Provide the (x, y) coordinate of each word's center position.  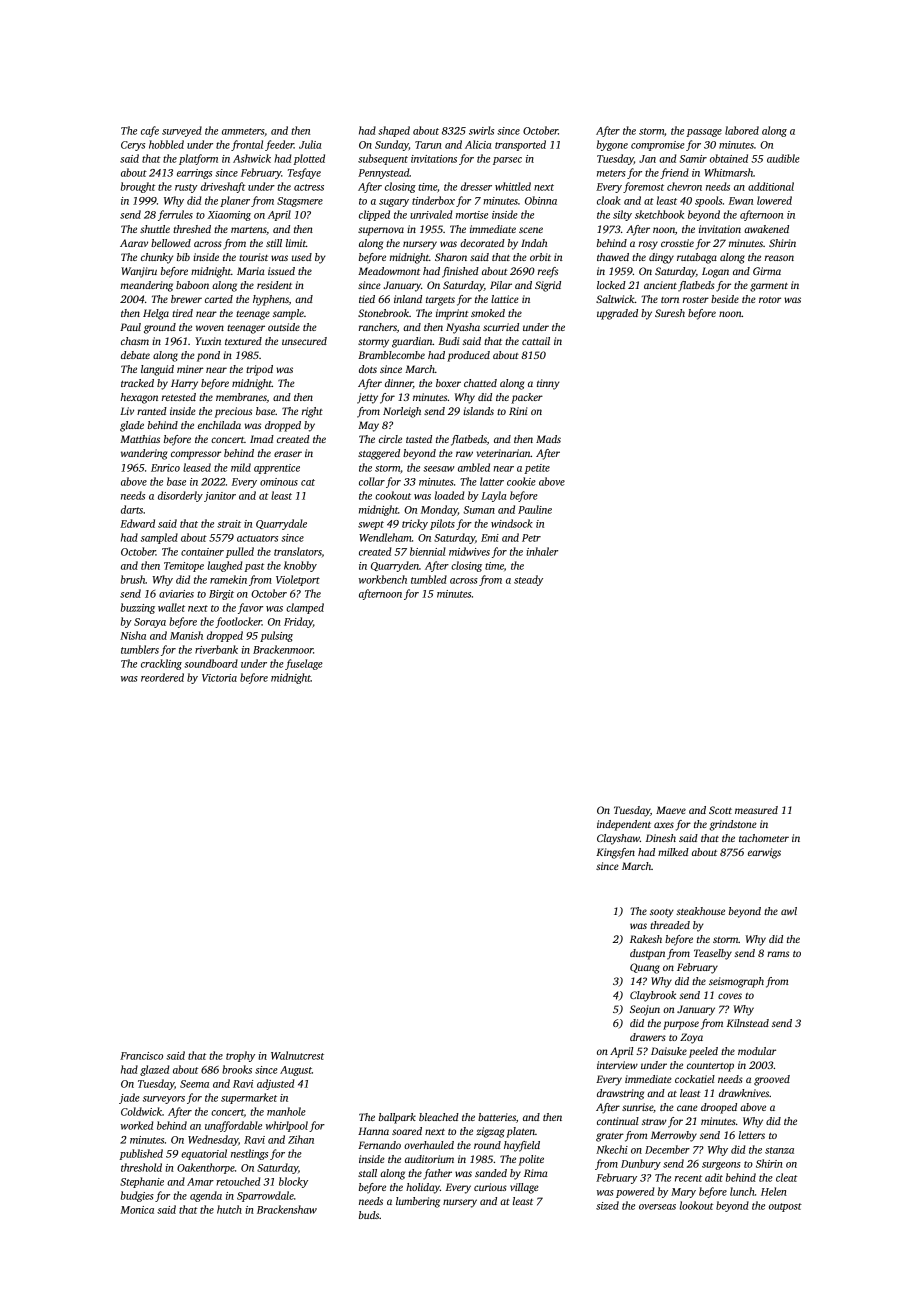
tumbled (429, 579)
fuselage (304, 664)
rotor (770, 300)
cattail (536, 341)
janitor (220, 497)
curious (490, 1187)
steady (528, 580)
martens (249, 231)
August (296, 1071)
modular (757, 1051)
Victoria (219, 678)
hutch (229, 1209)
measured (756, 810)
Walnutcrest (297, 1055)
